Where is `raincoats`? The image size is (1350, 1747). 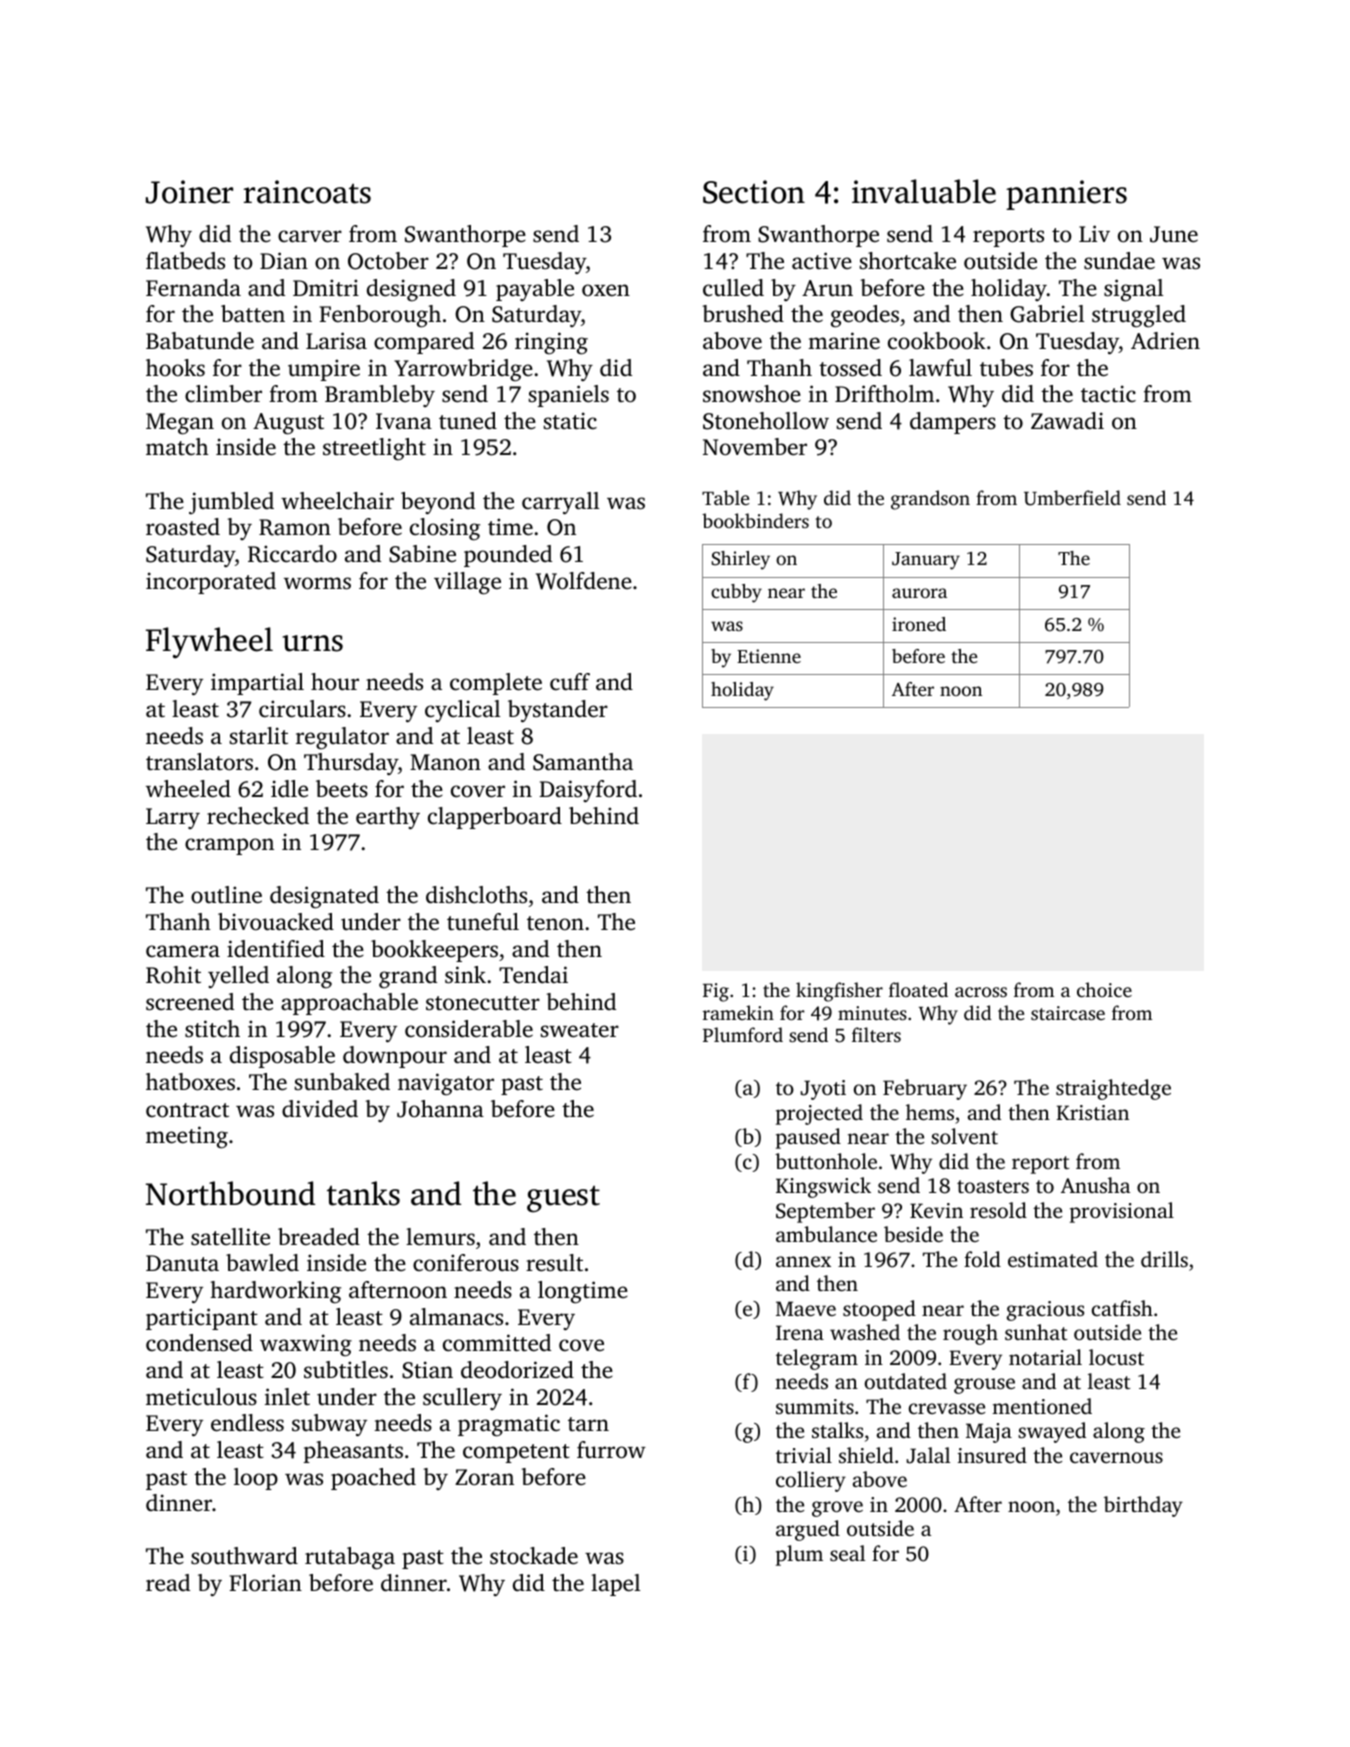 raincoats is located at coordinates (307, 192).
